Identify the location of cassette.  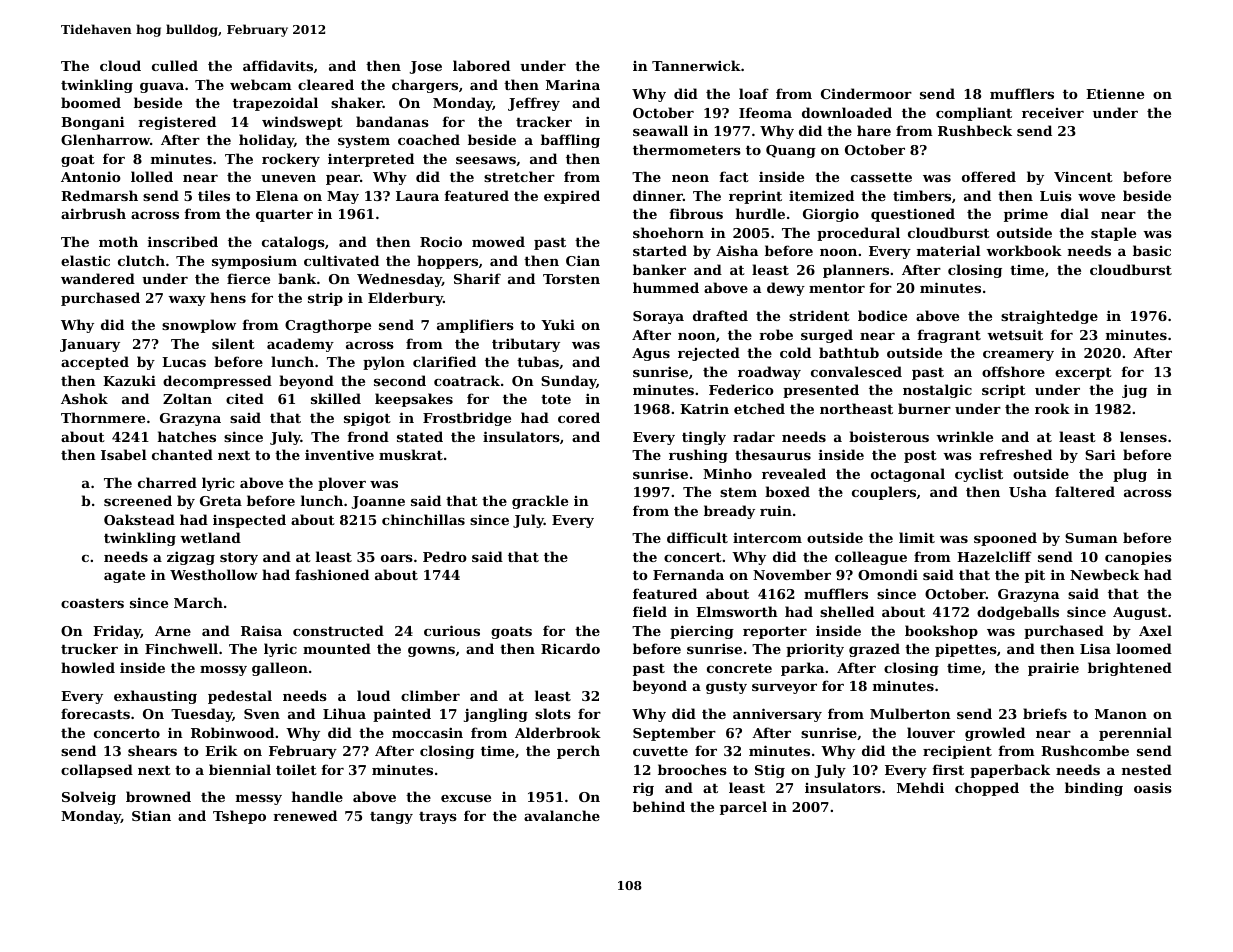
(881, 177).
